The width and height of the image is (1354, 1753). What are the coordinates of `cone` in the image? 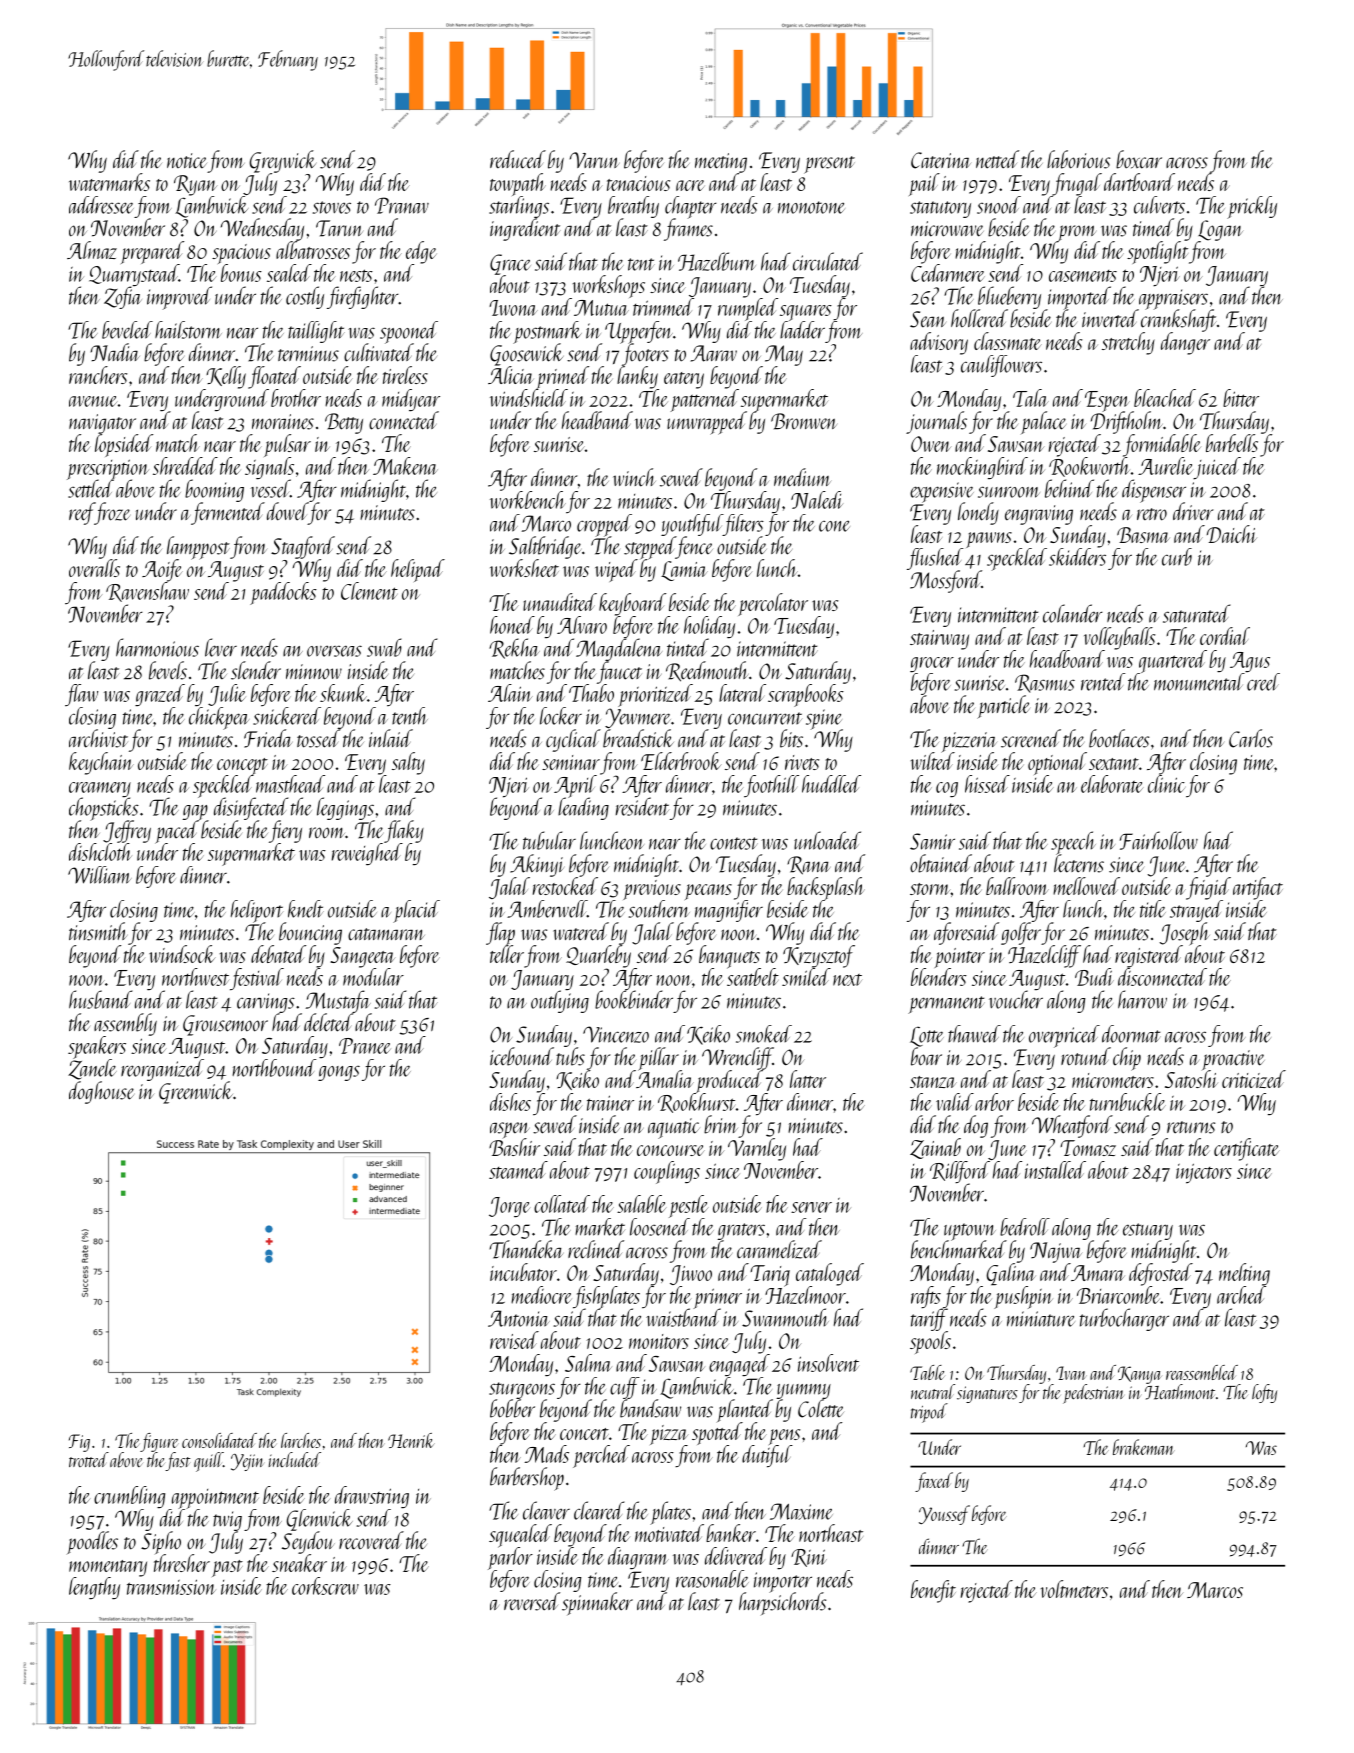 It's located at (834, 526).
